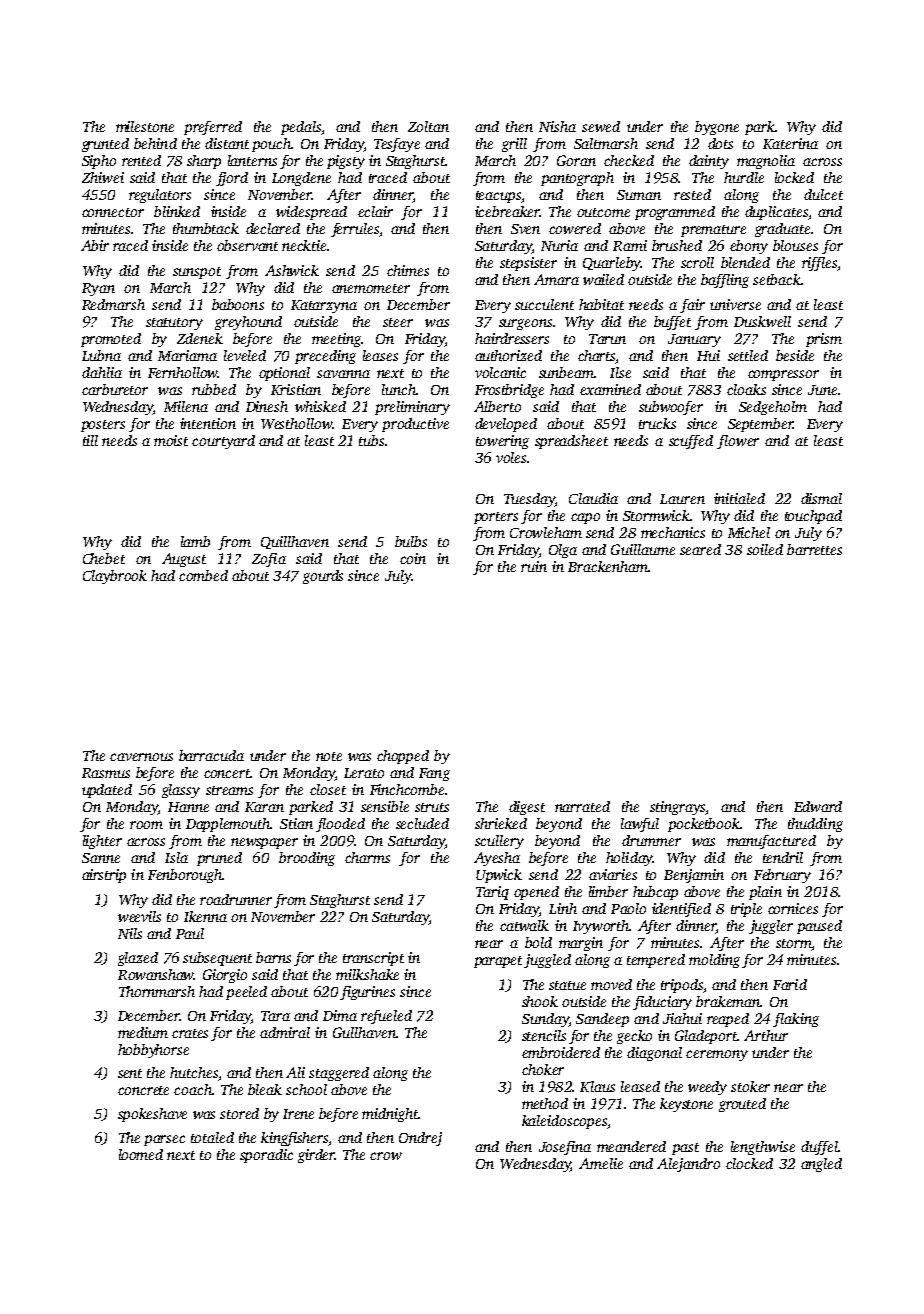 Image resolution: width=924 pixels, height=1314 pixels. I want to click on stingrays, so click(678, 808).
